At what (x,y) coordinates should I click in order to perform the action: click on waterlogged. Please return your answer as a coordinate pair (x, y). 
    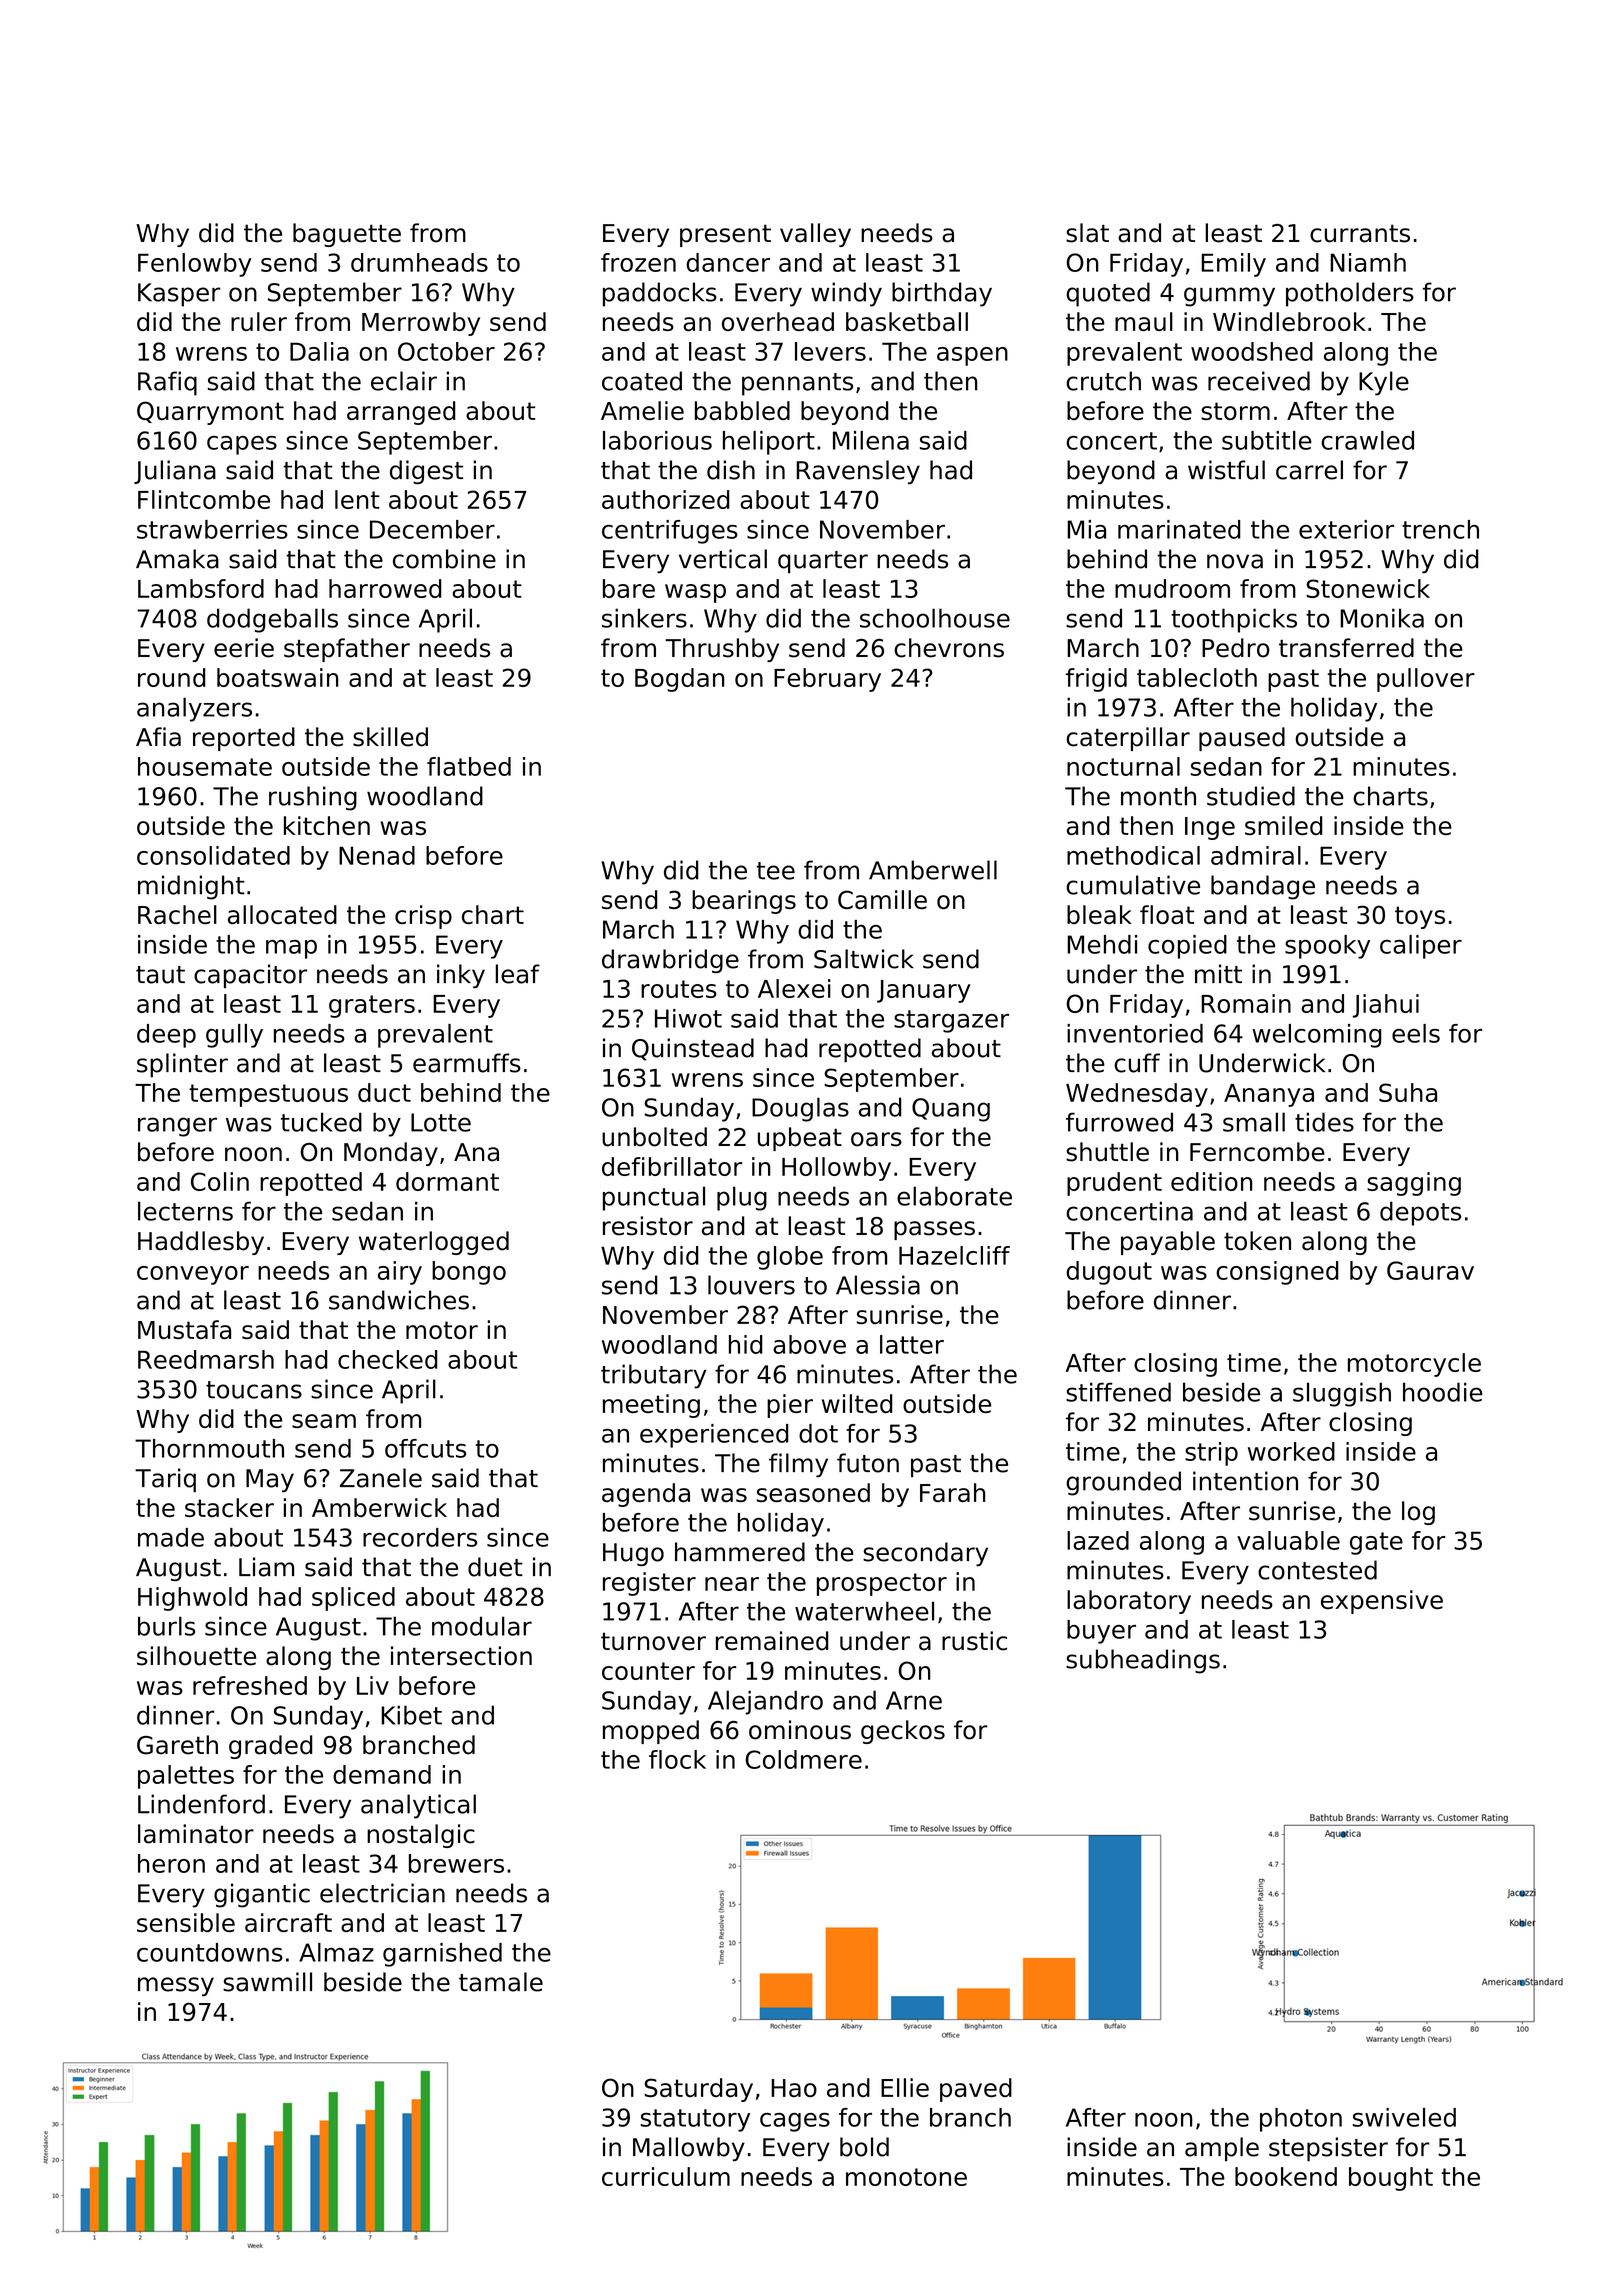
    Looking at the image, I should click on (434, 1243).
